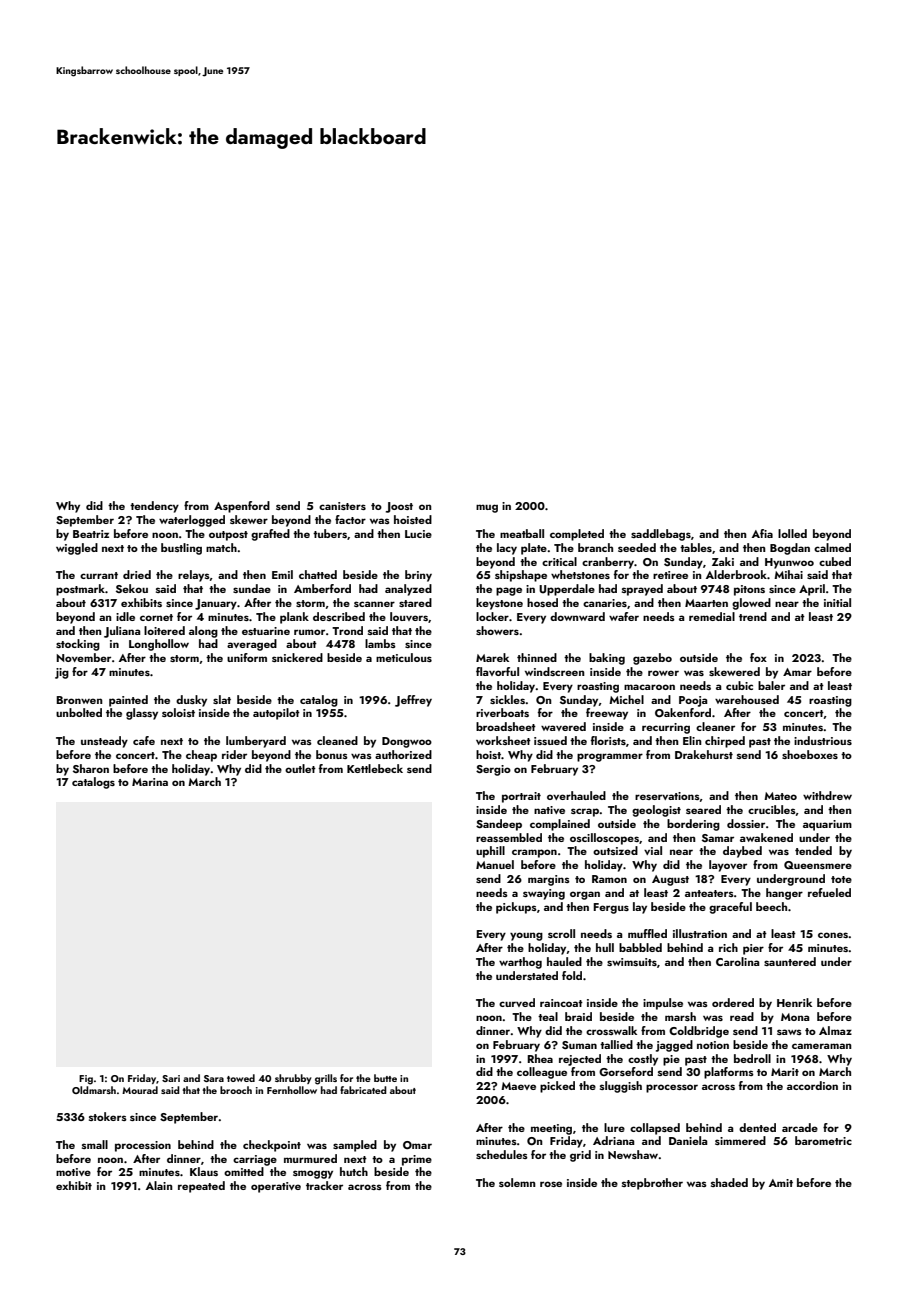  I want to click on mug, so click(487, 508).
